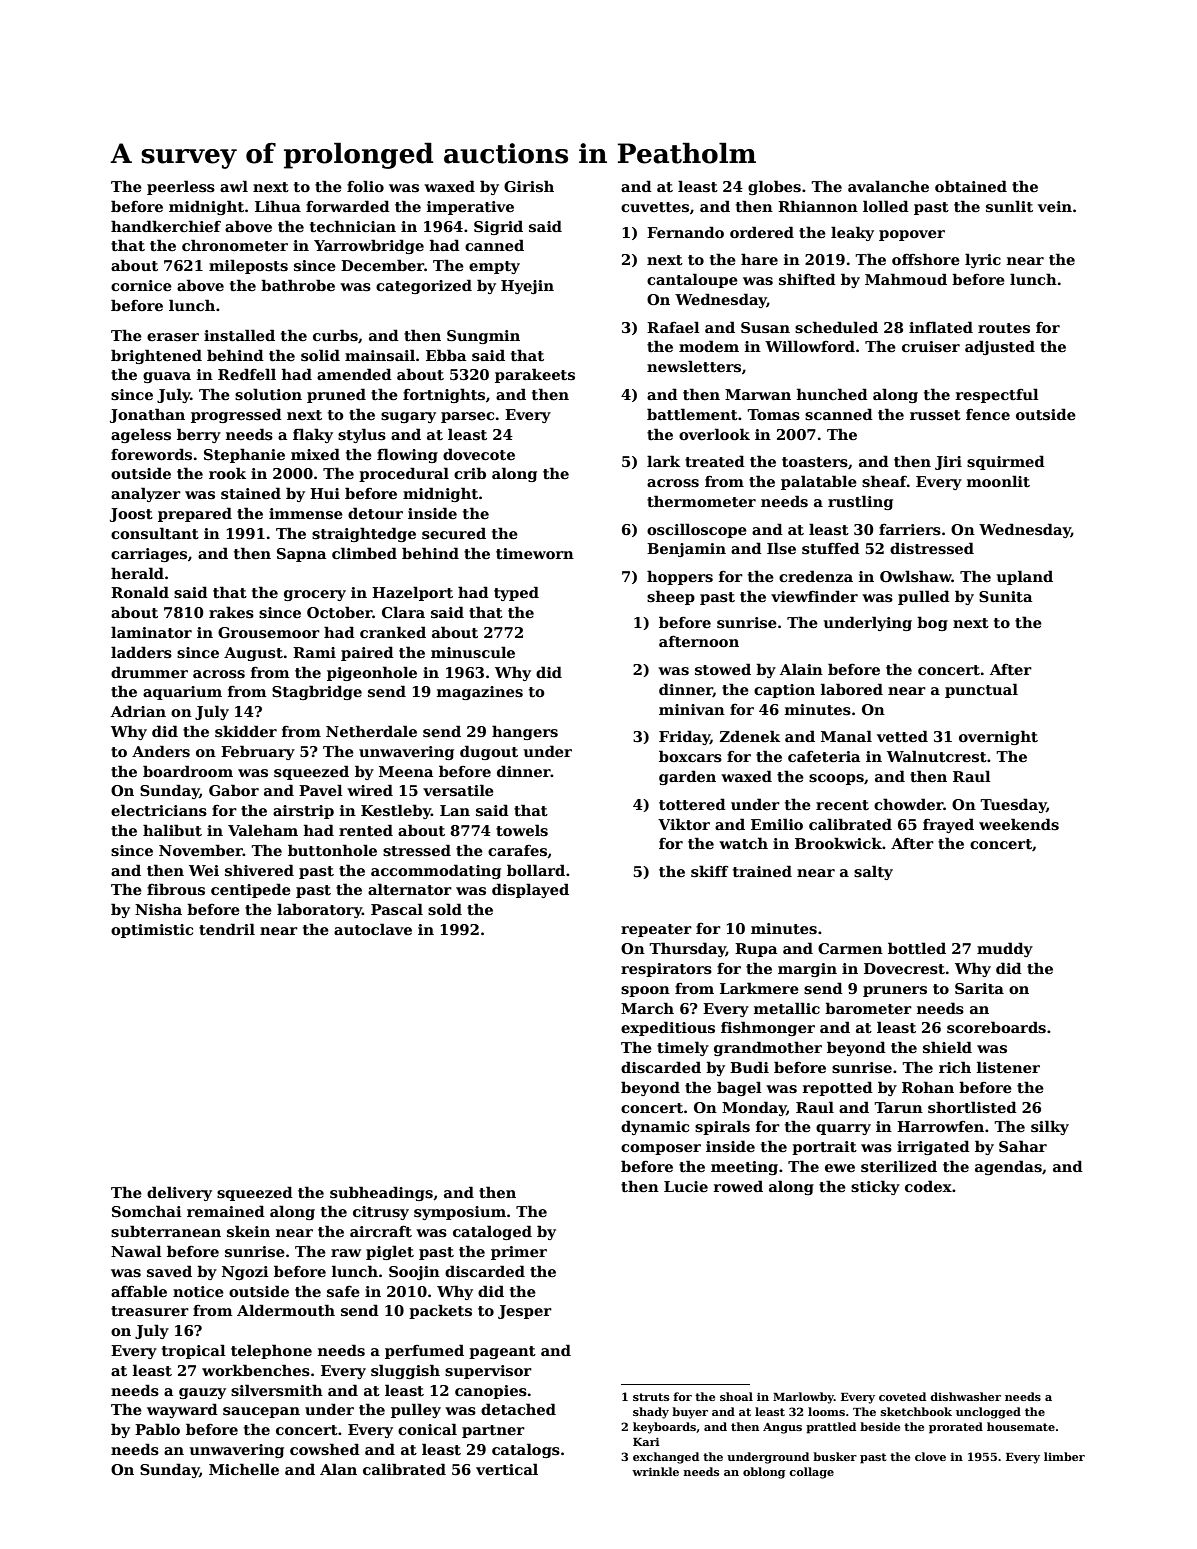  I want to click on peerless, so click(181, 187).
